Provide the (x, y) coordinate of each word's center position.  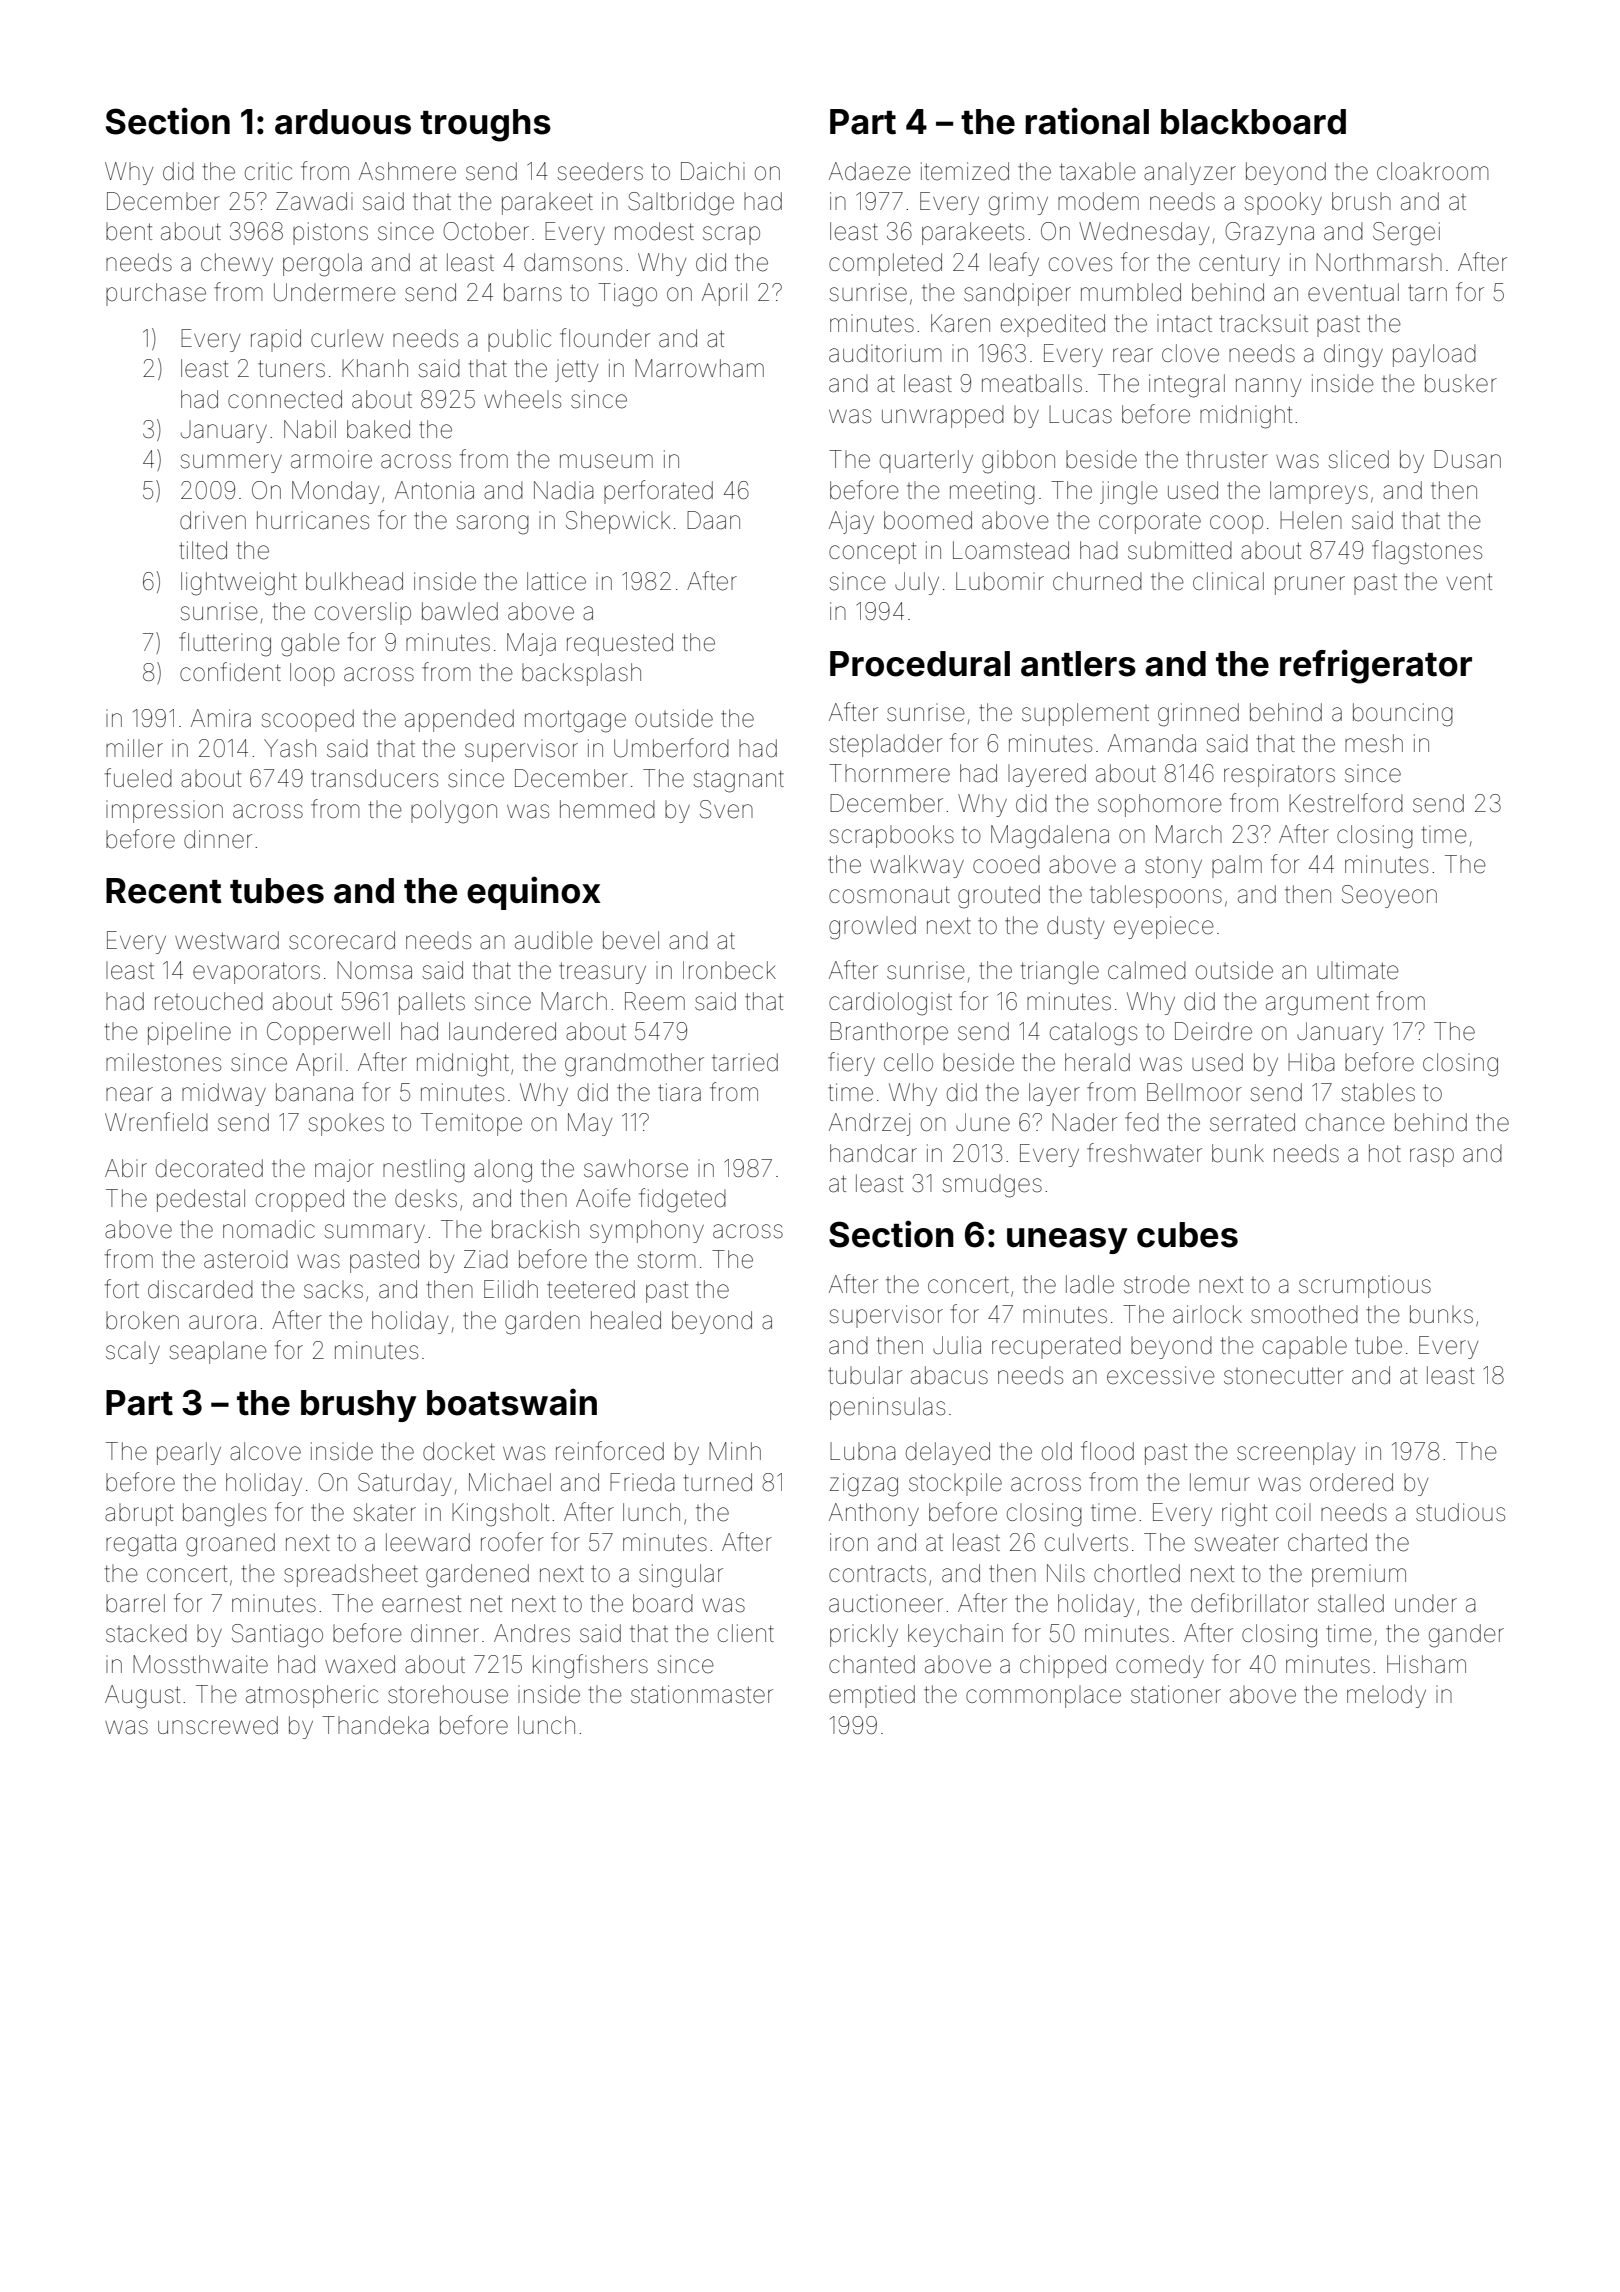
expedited (1053, 325)
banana (314, 1092)
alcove (265, 1451)
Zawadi (314, 201)
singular (681, 1576)
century (1239, 265)
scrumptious (1365, 1286)
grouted (999, 897)
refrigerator (1376, 666)
